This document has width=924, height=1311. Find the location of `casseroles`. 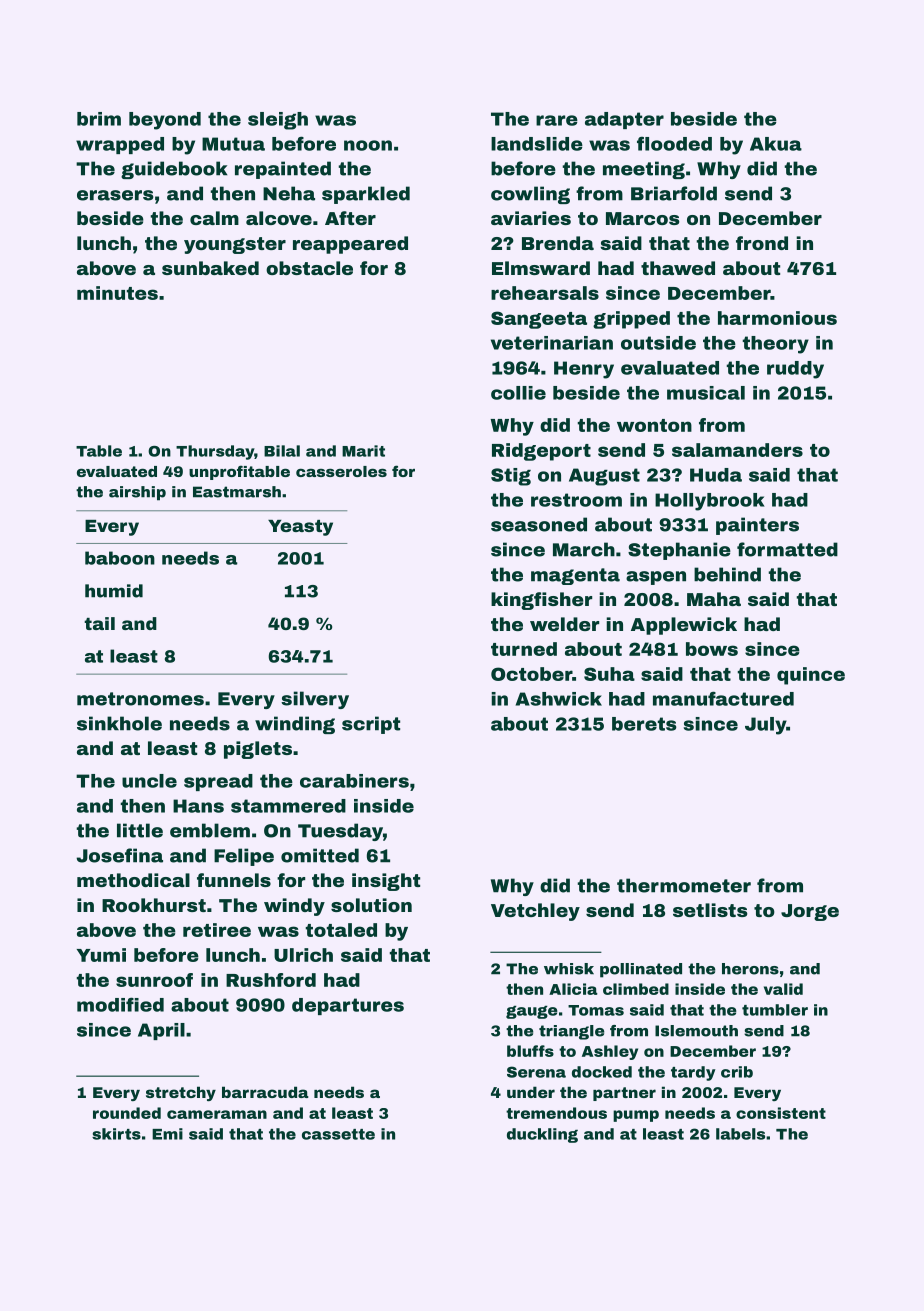

casseroles is located at coordinates (341, 471).
